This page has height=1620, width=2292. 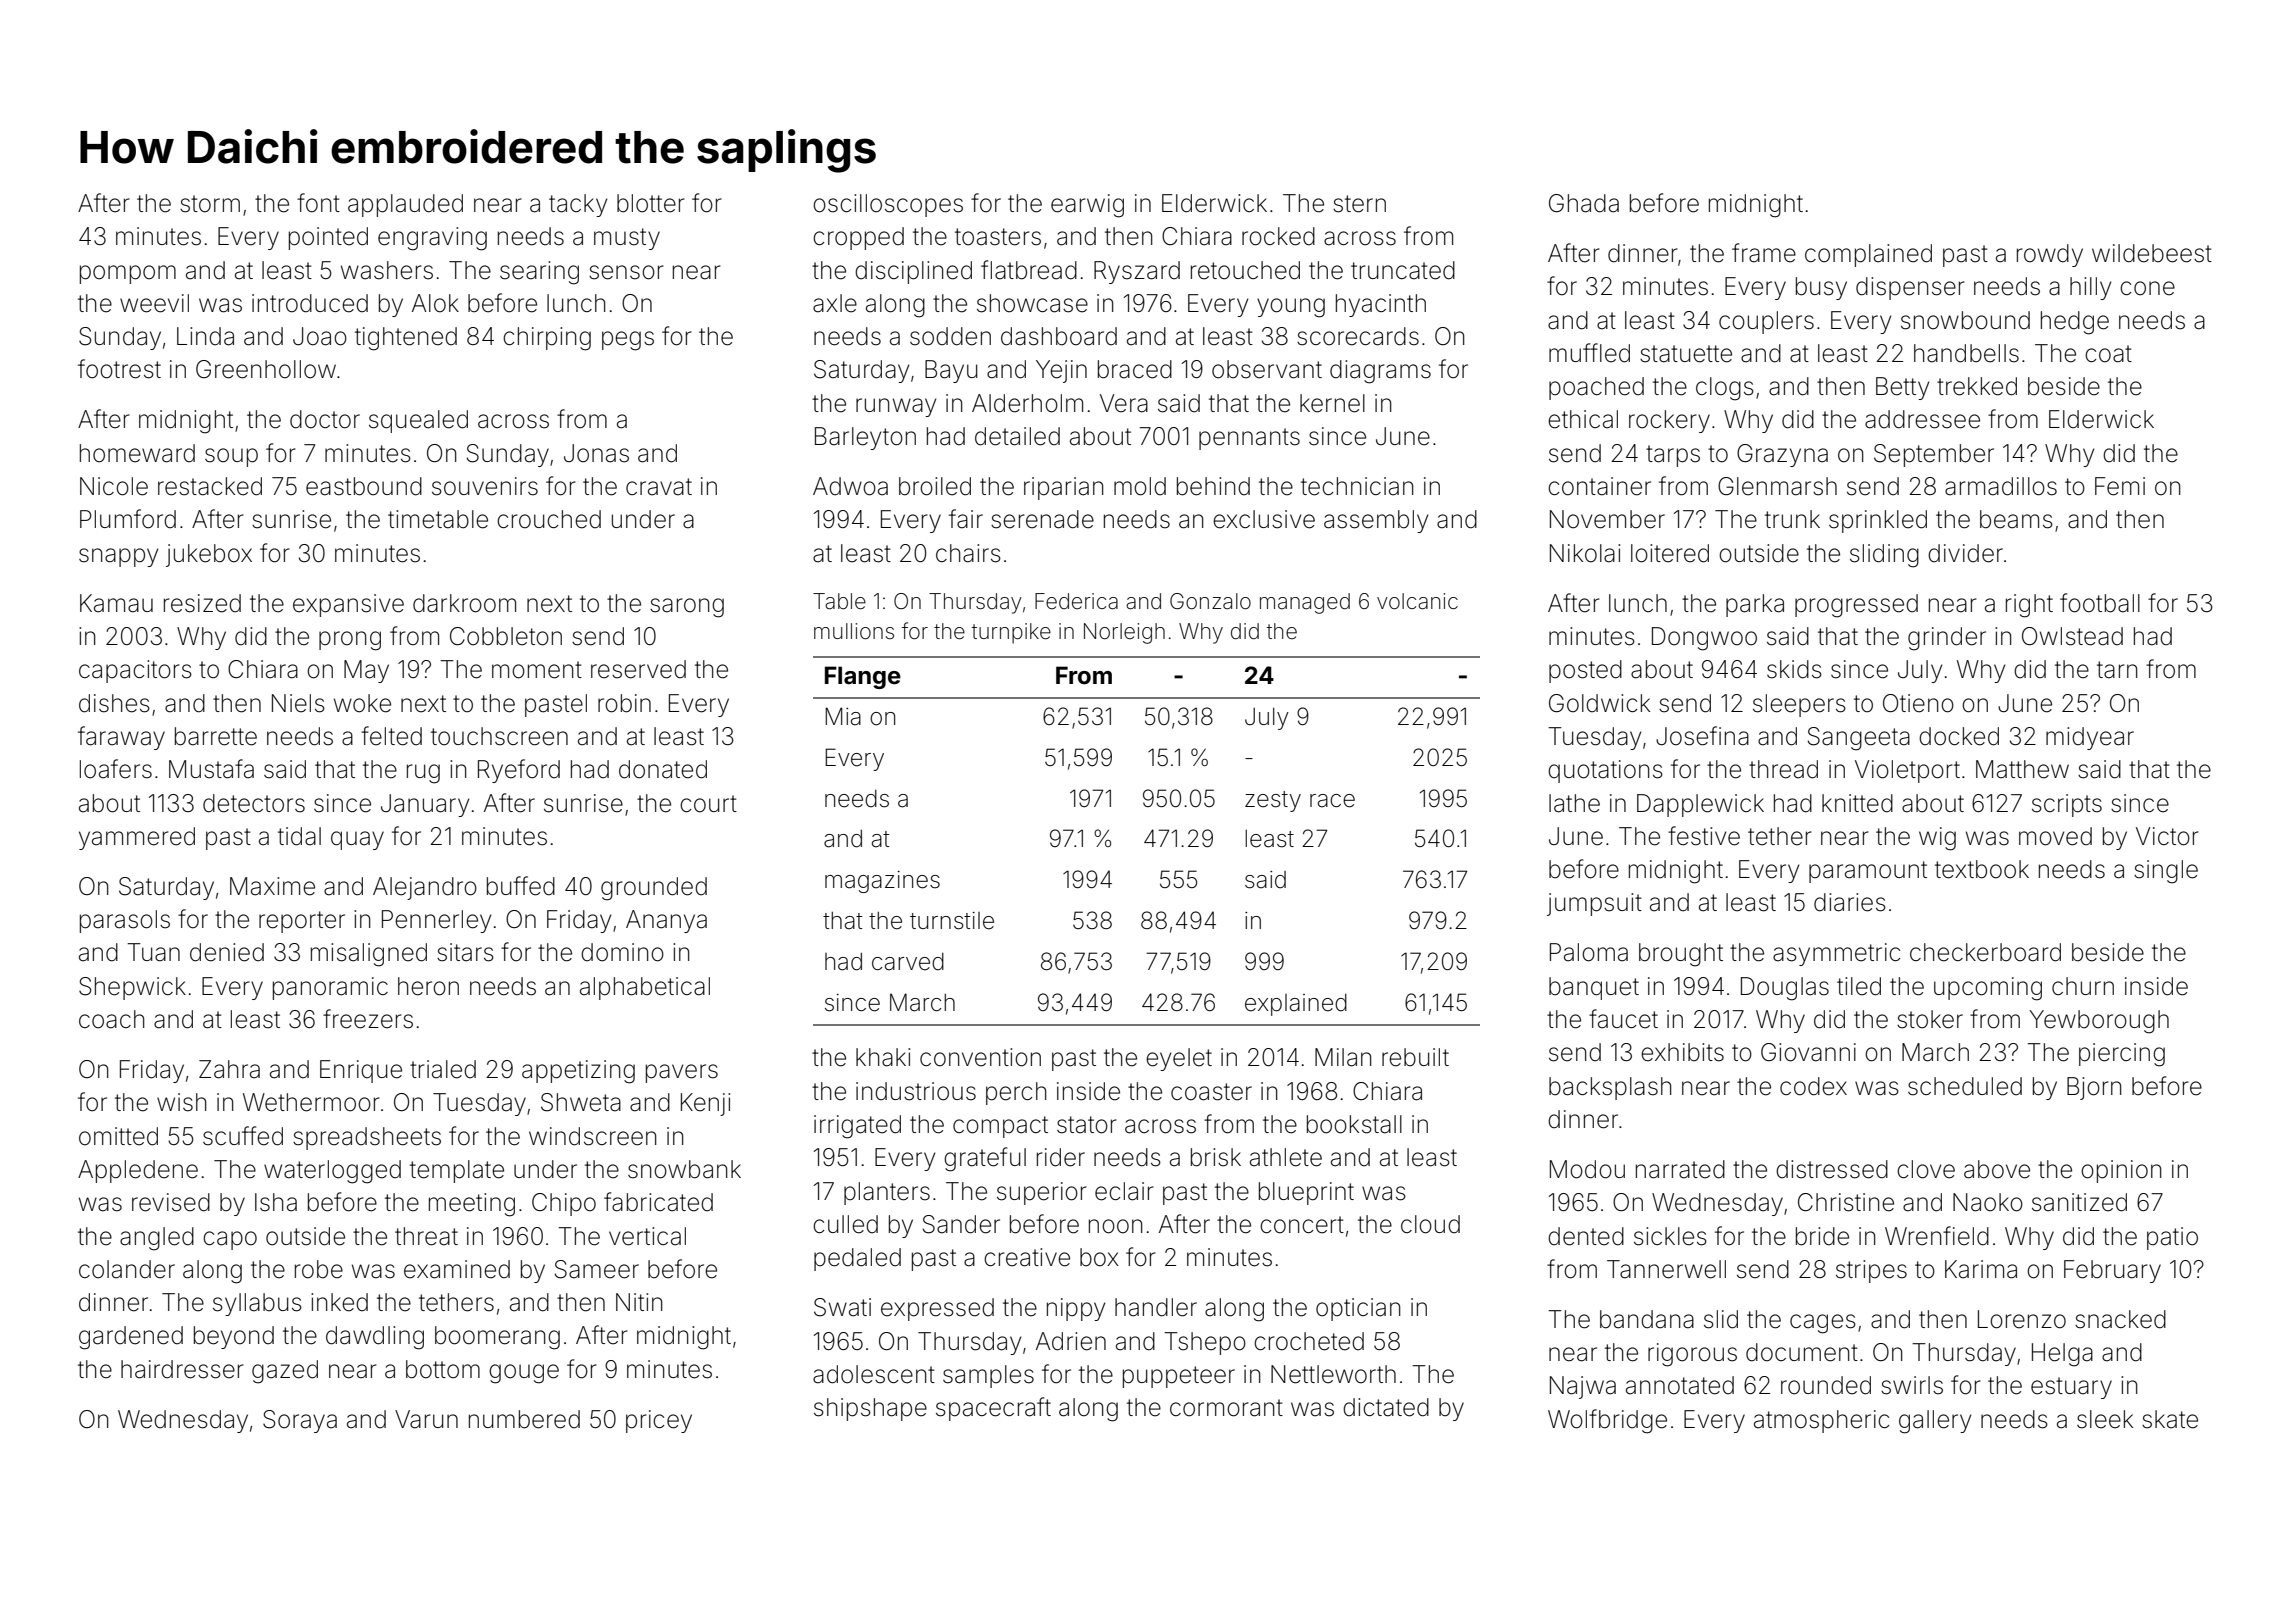 I want to click on loitered, so click(x=1670, y=553).
